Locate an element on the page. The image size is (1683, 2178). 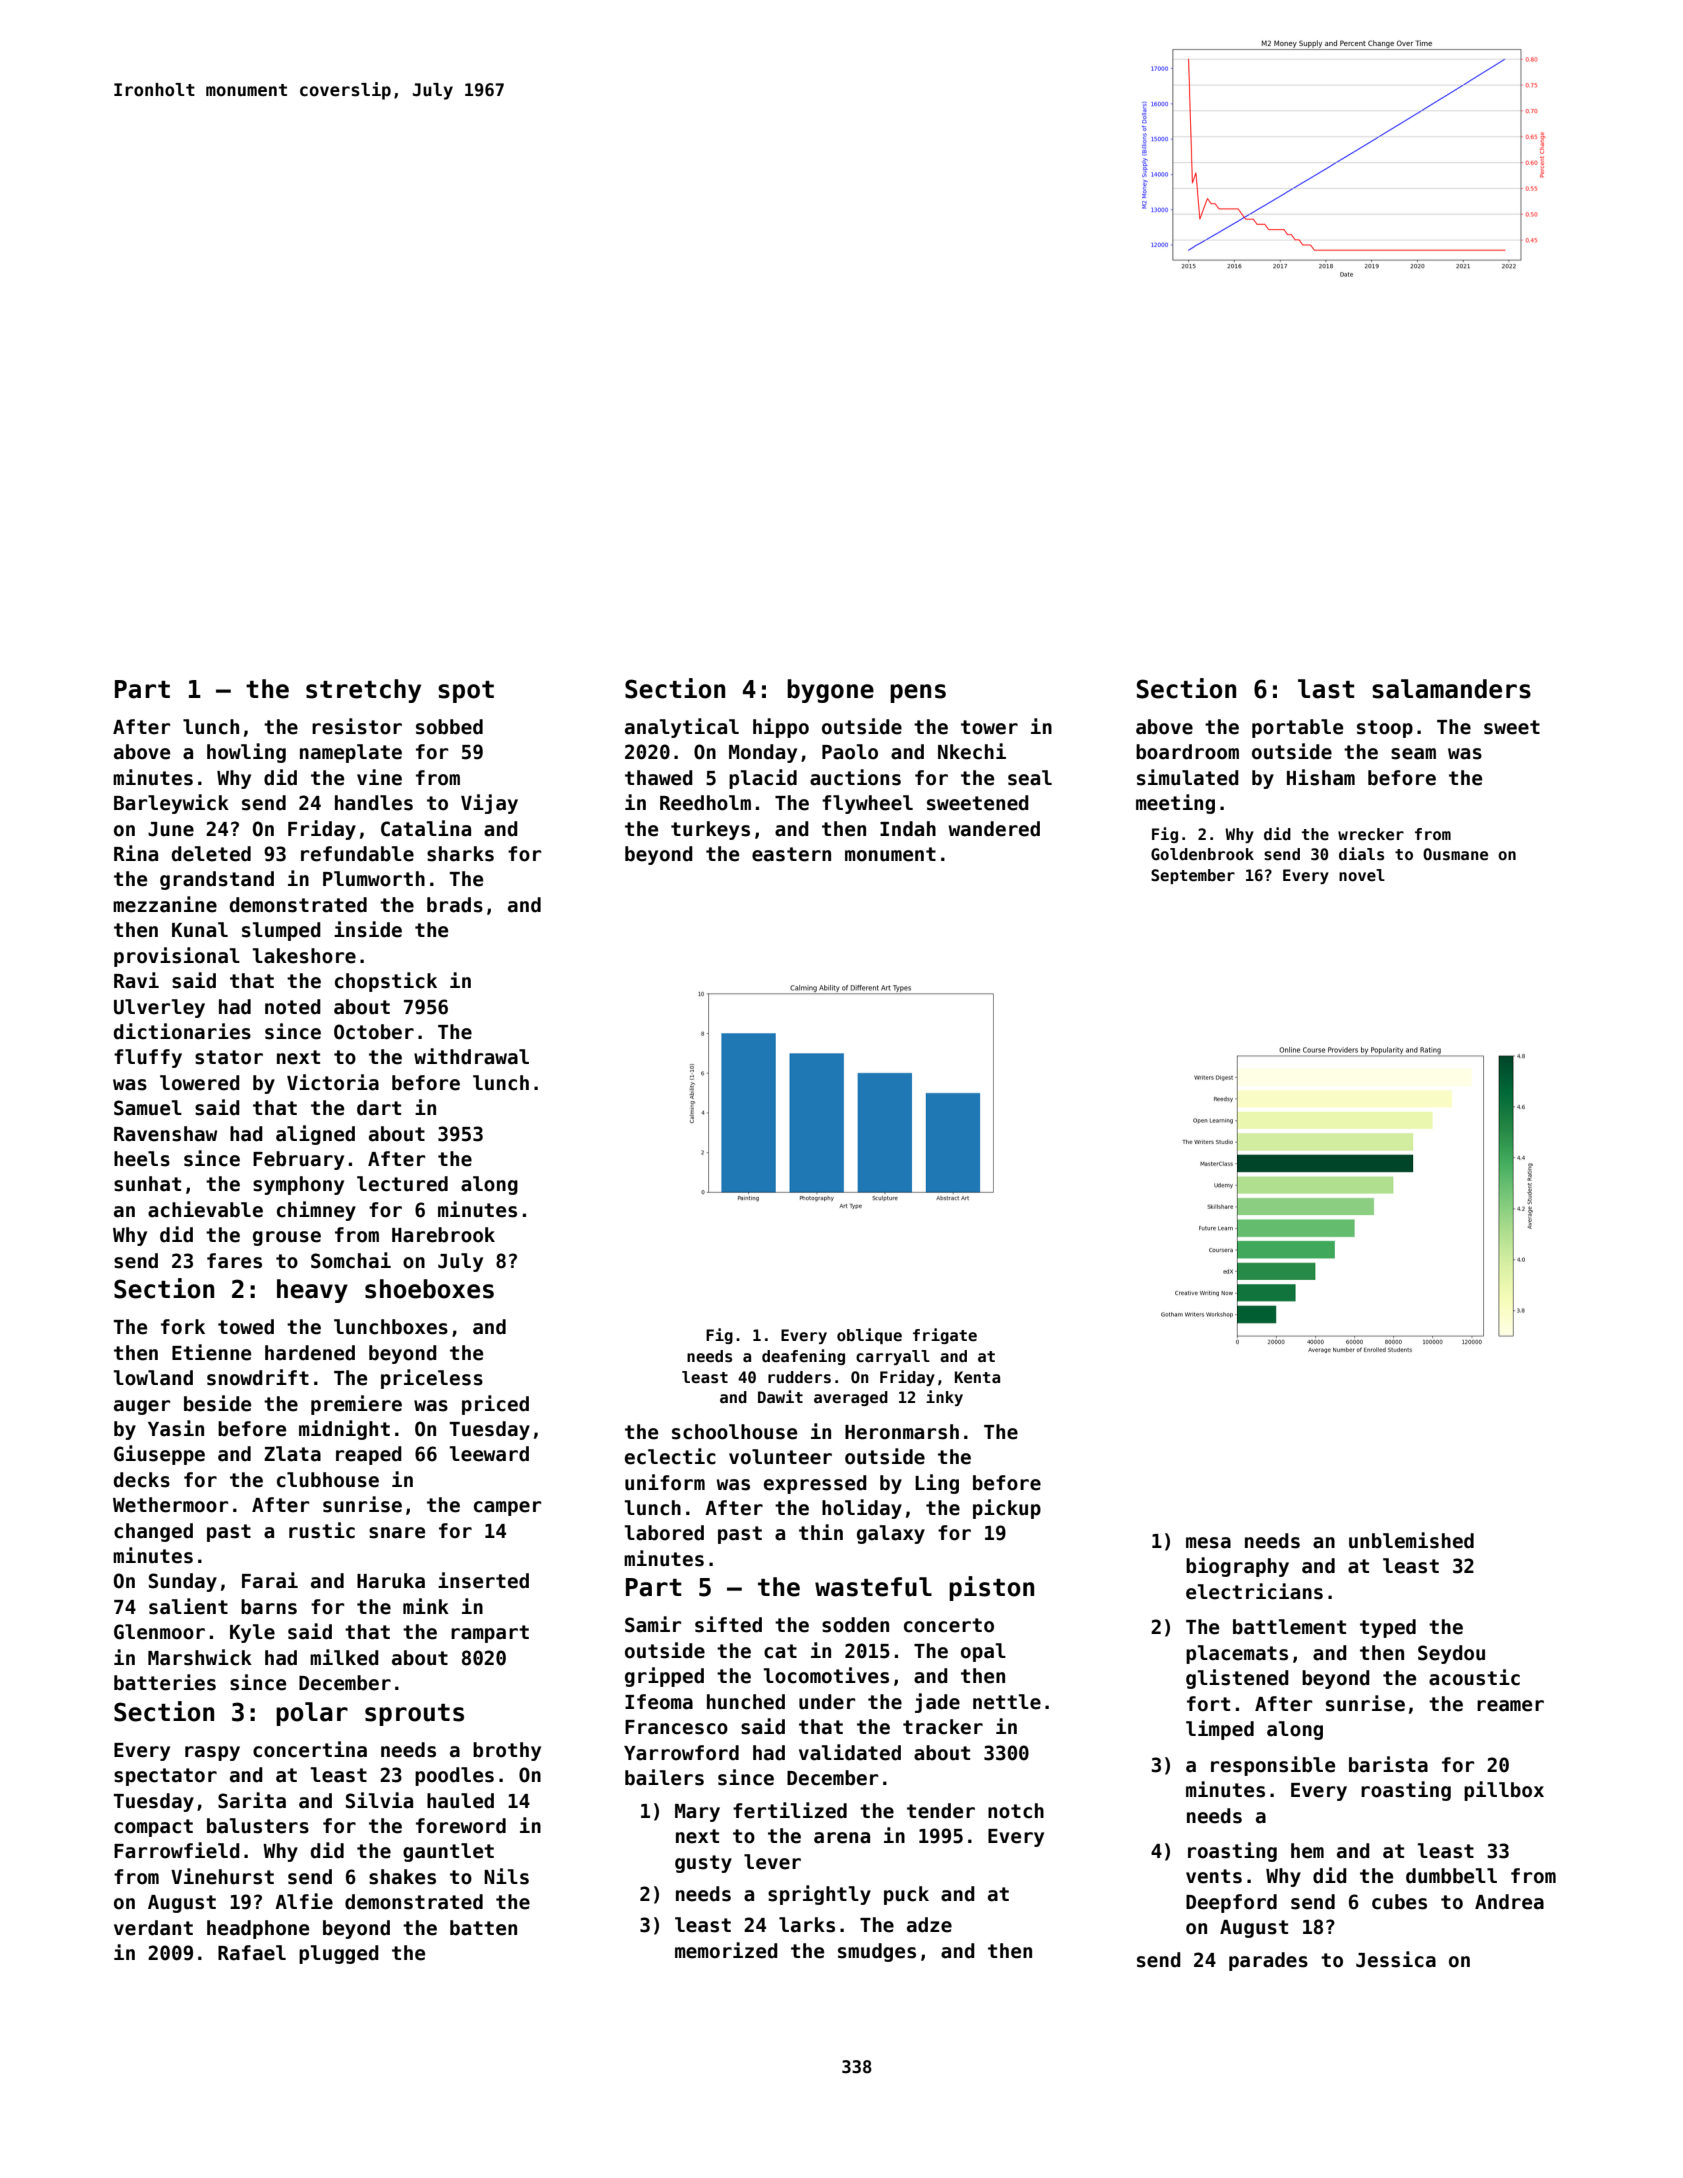
snare is located at coordinates (397, 1533).
